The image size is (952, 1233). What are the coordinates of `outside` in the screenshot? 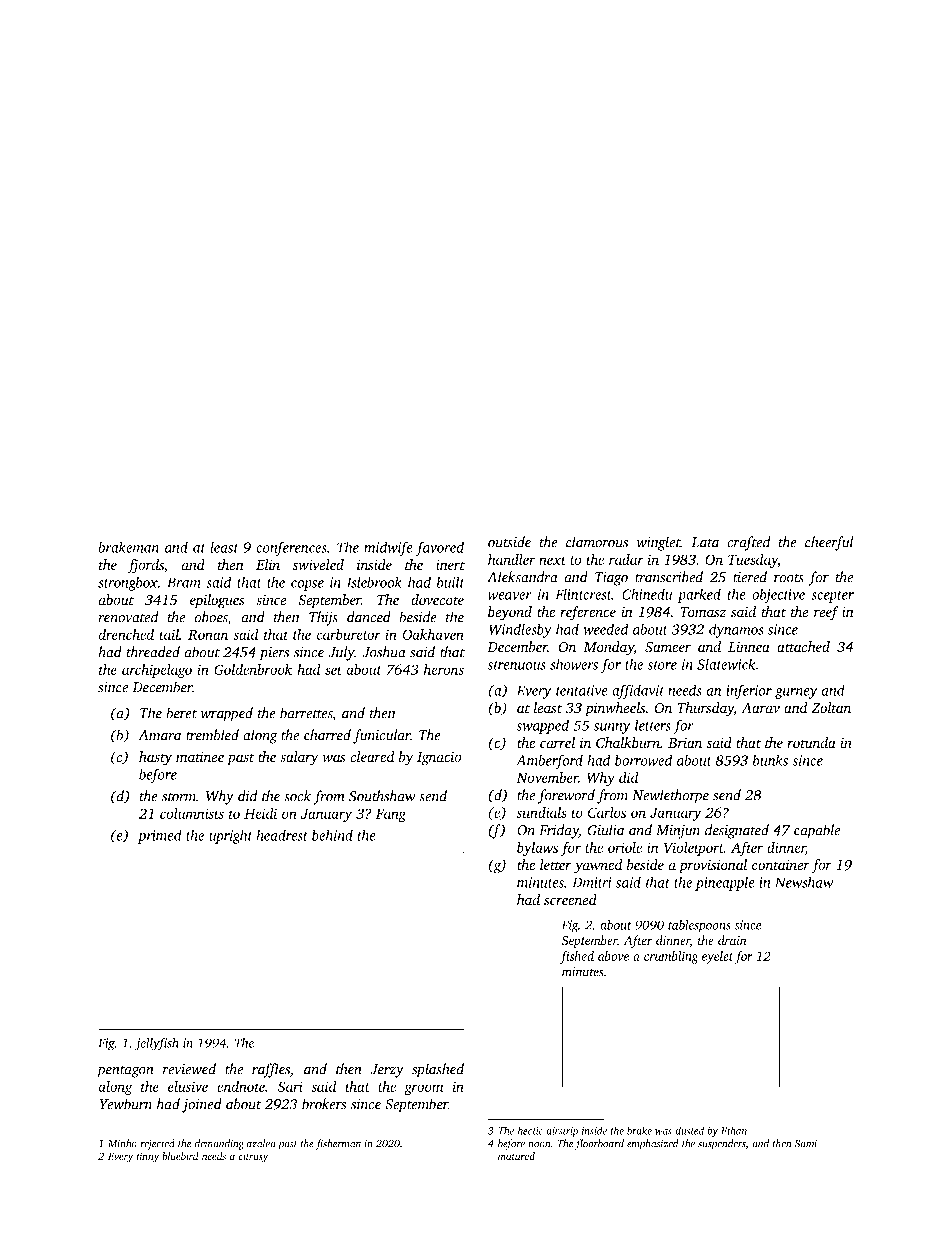 It's located at (509, 542).
